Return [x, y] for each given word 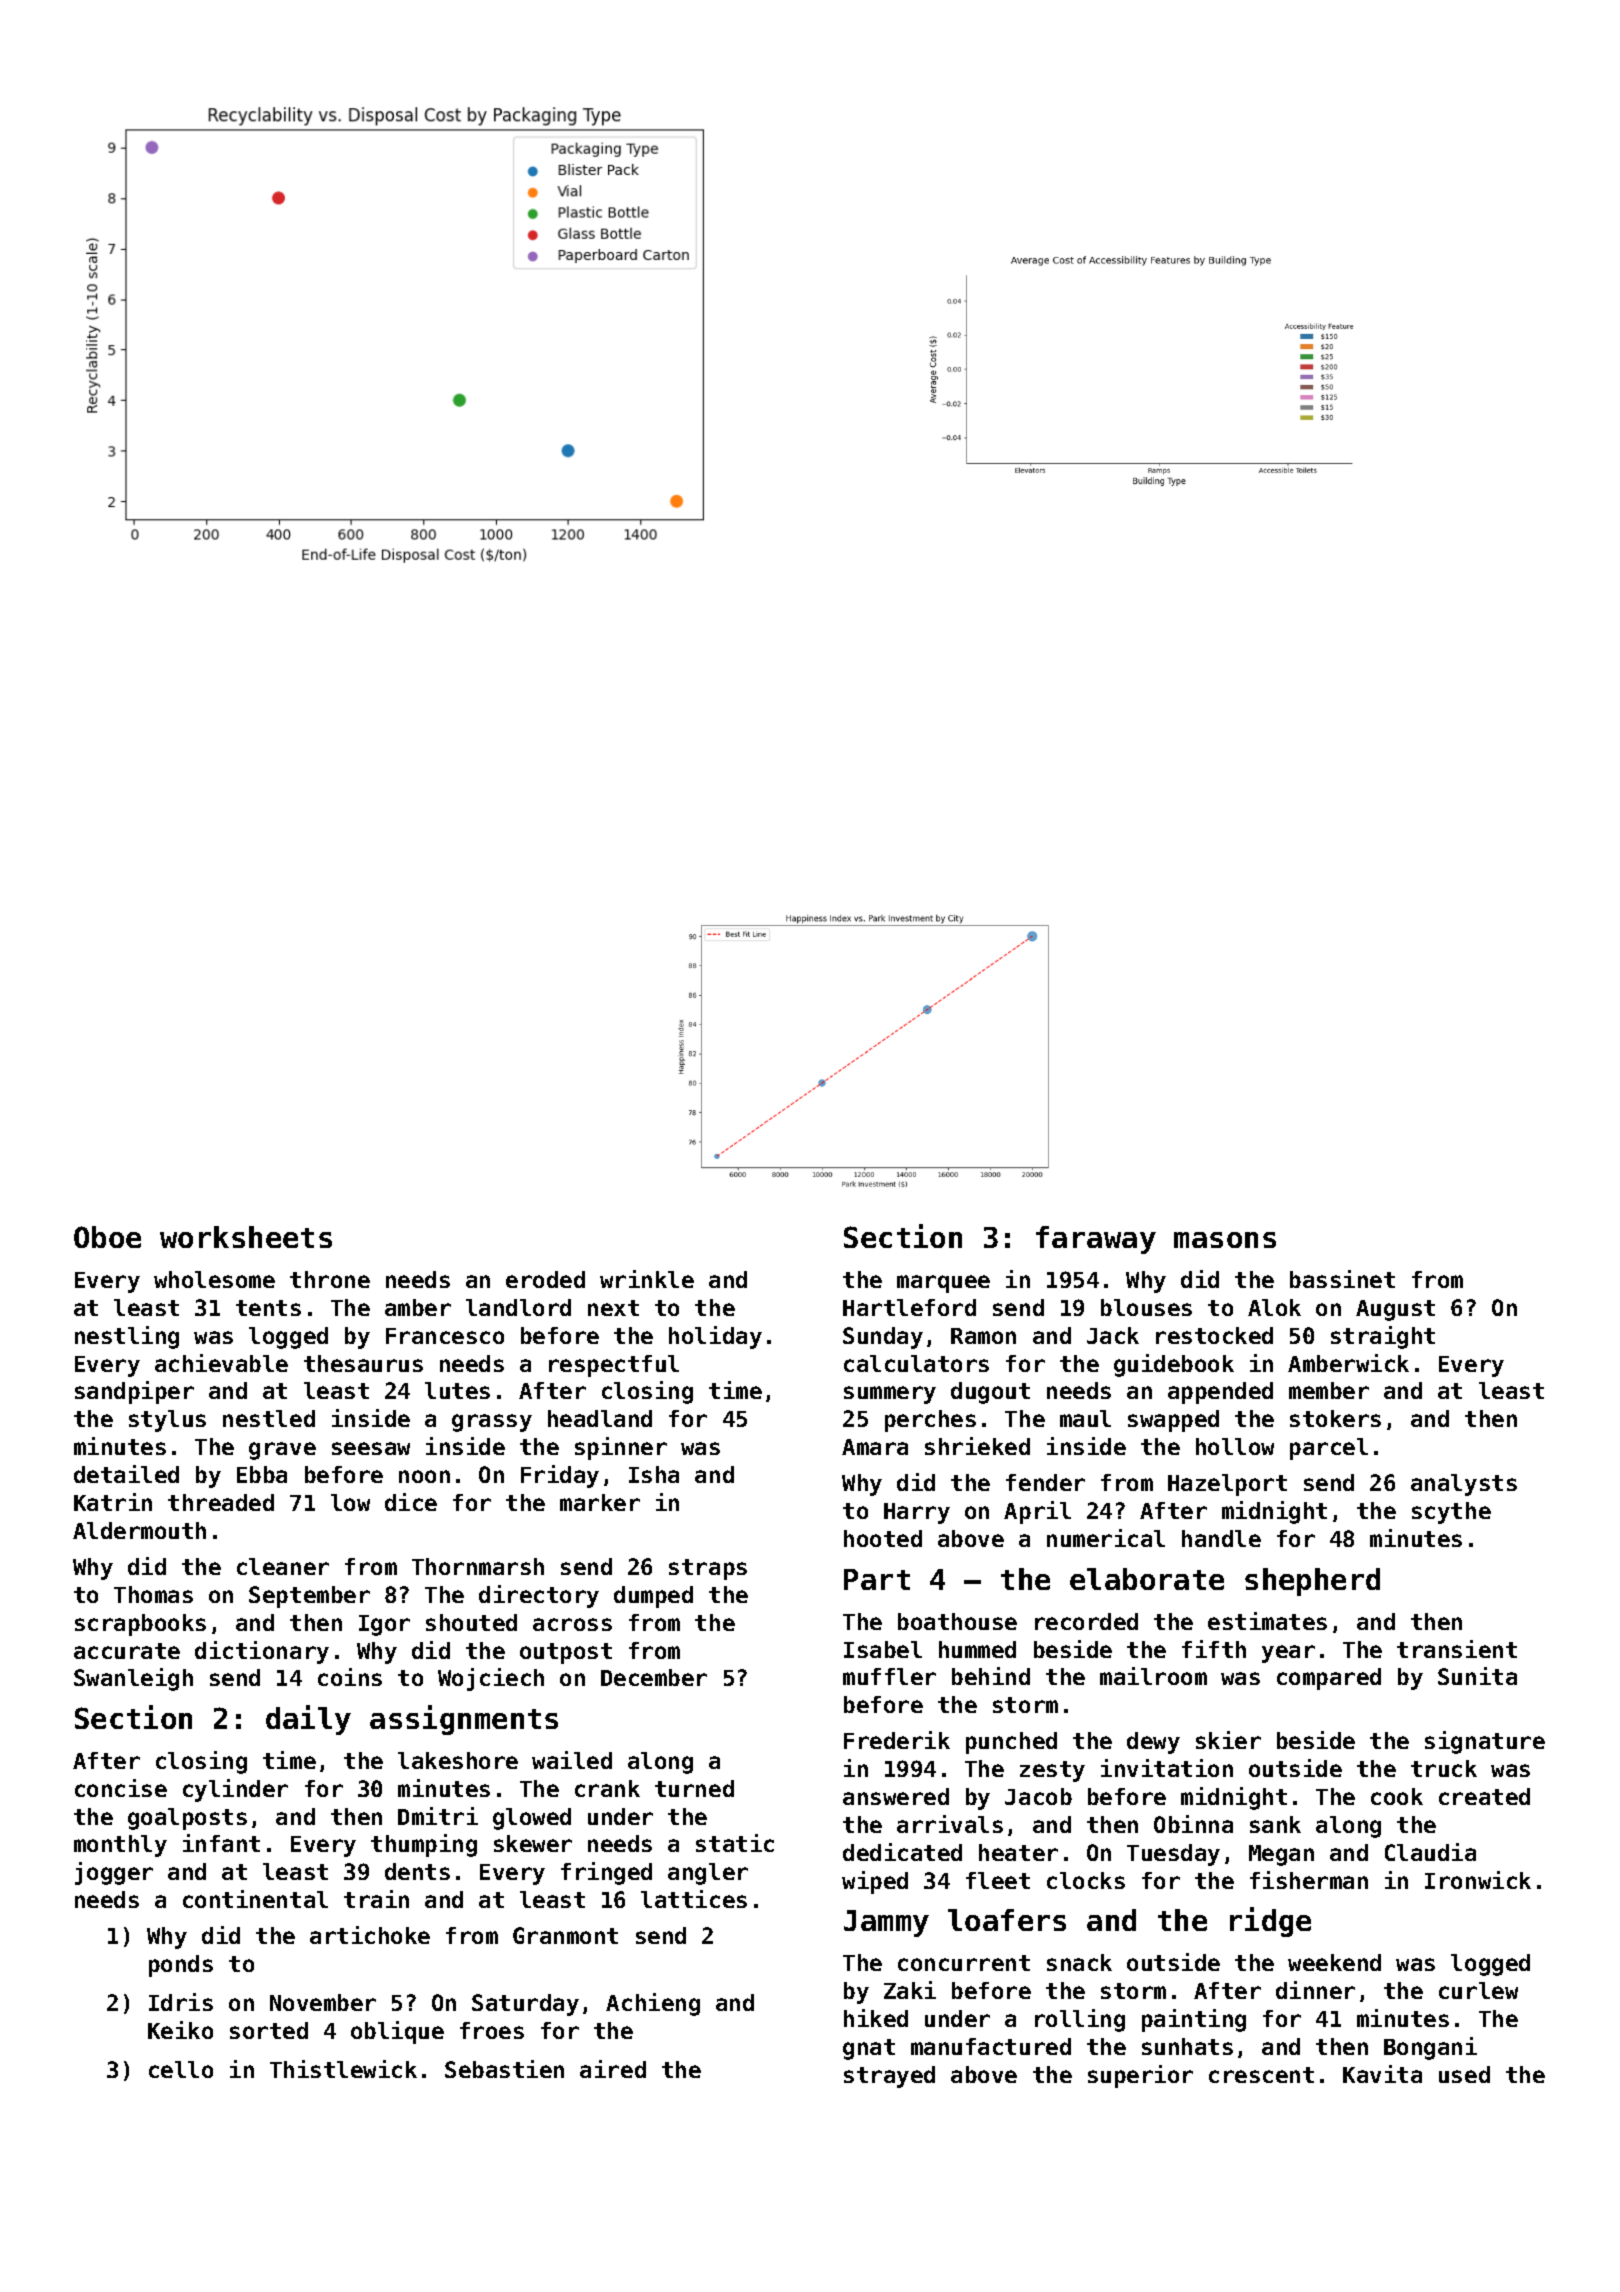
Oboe [107, 1237]
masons [1225, 1240]
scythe [1451, 1513]
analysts [1464, 1485]
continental [255, 1899]
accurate [127, 1651]
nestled [269, 1418]
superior [1140, 2076]
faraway [1096, 1240]
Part [877, 1579]
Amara [875, 1447]
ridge [1270, 1922]
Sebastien [504, 2069]
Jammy [886, 1923]
